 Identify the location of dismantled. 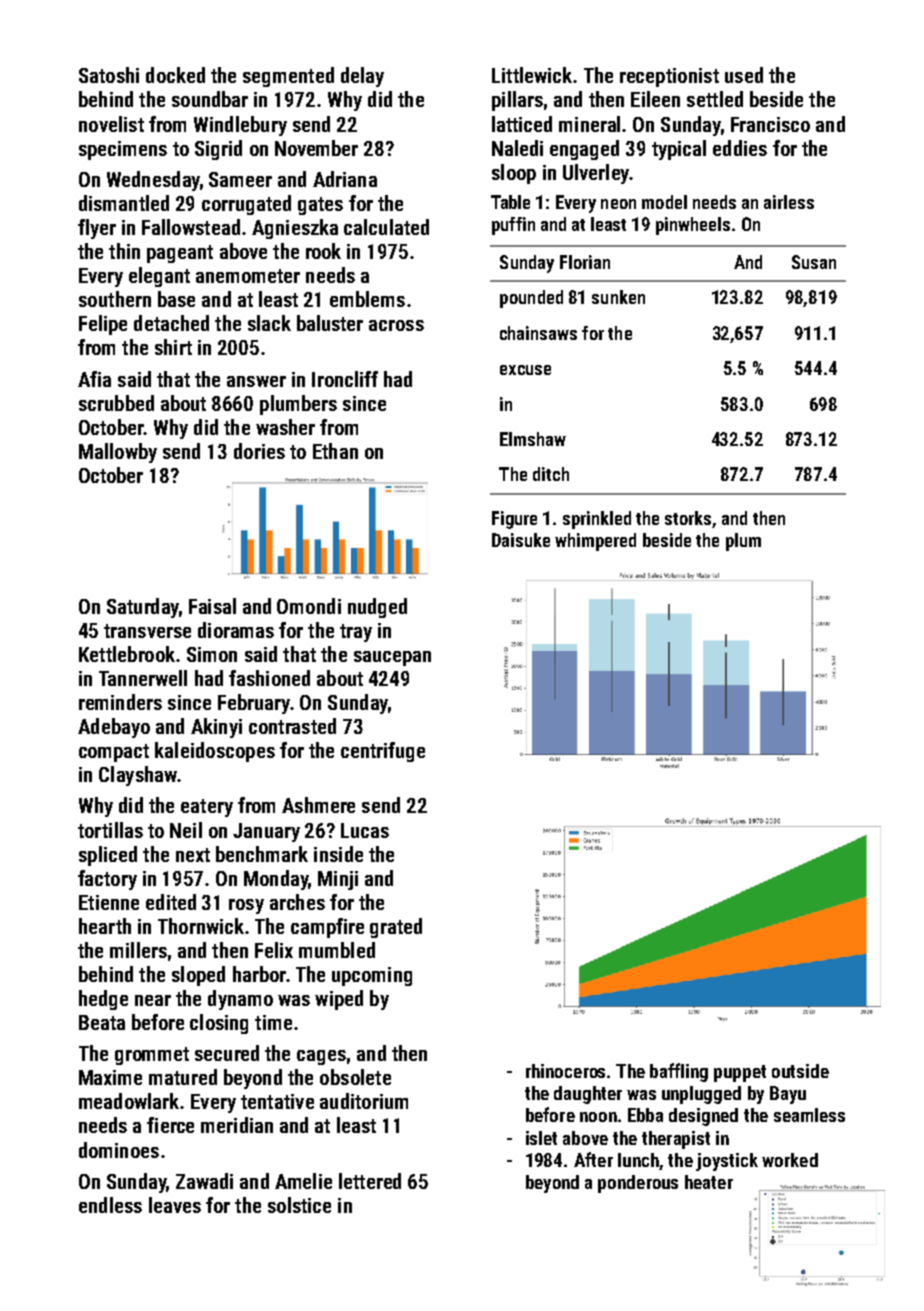
(124, 203).
